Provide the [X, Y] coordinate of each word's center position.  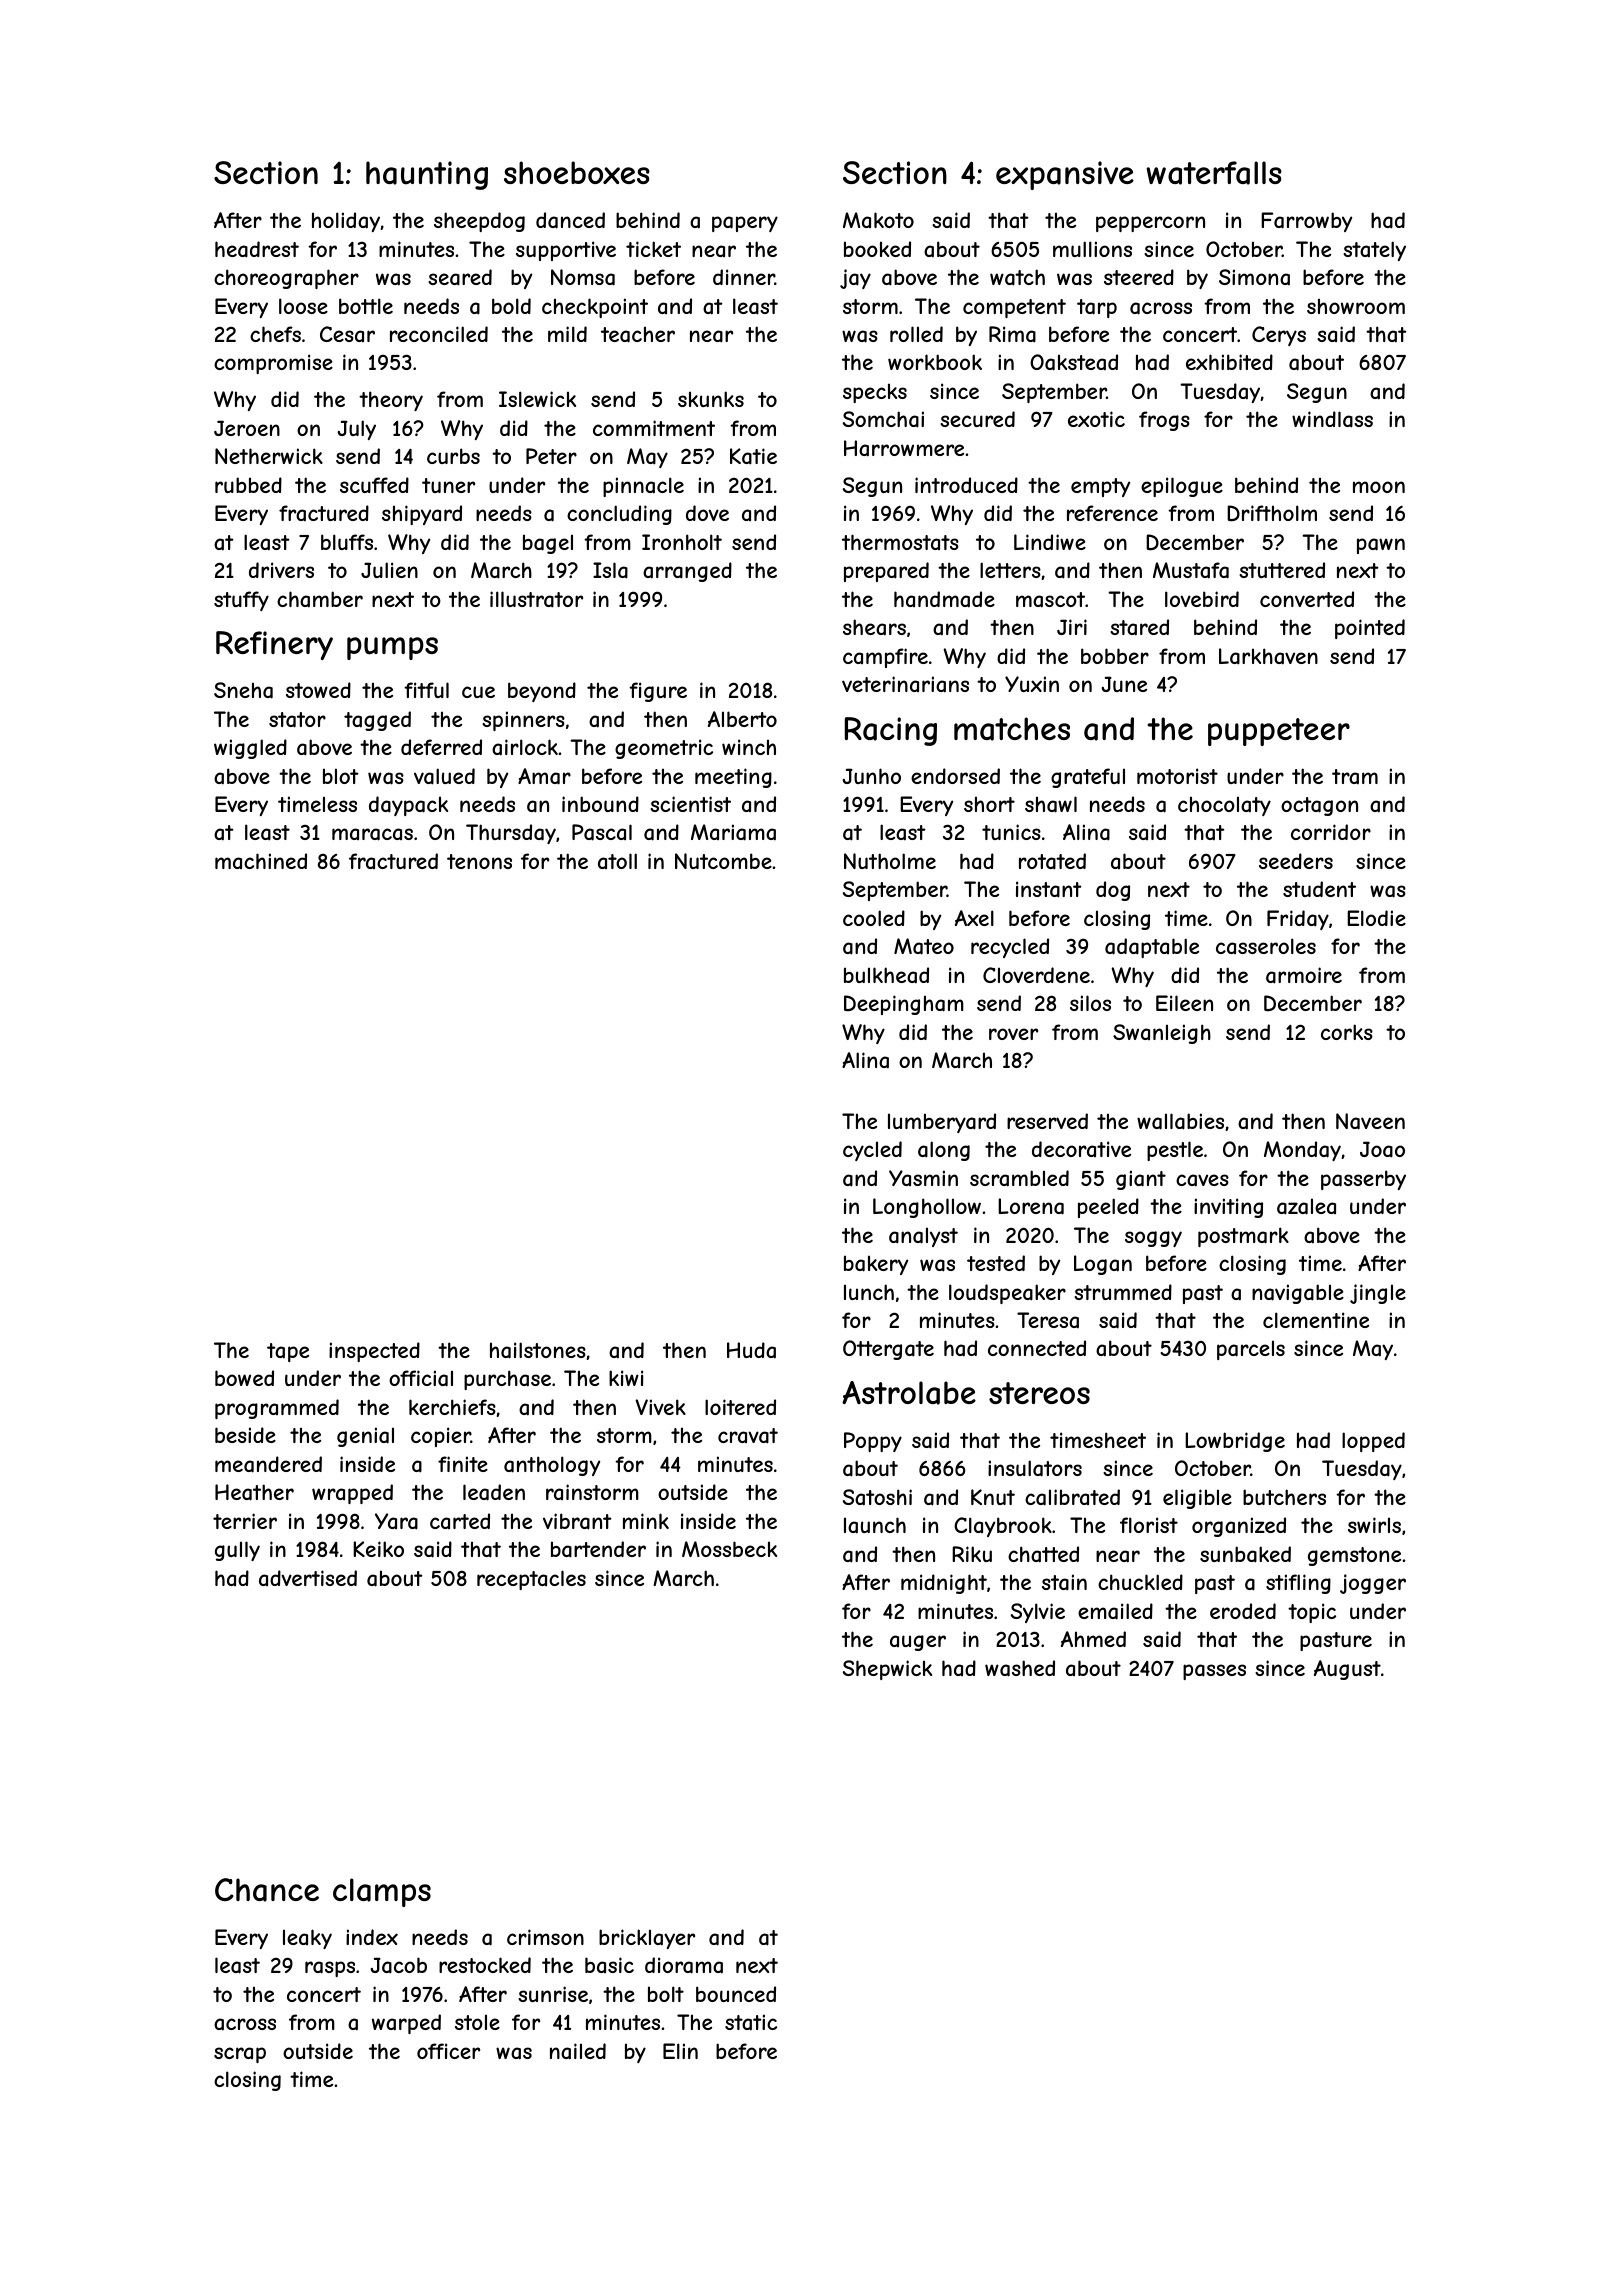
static [751, 2022]
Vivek [660, 1407]
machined [261, 861]
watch [1017, 277]
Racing [891, 731]
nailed [578, 2051]
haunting [427, 175]
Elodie [1376, 918]
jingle [1378, 1294]
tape [288, 1352]
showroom [1356, 306]
